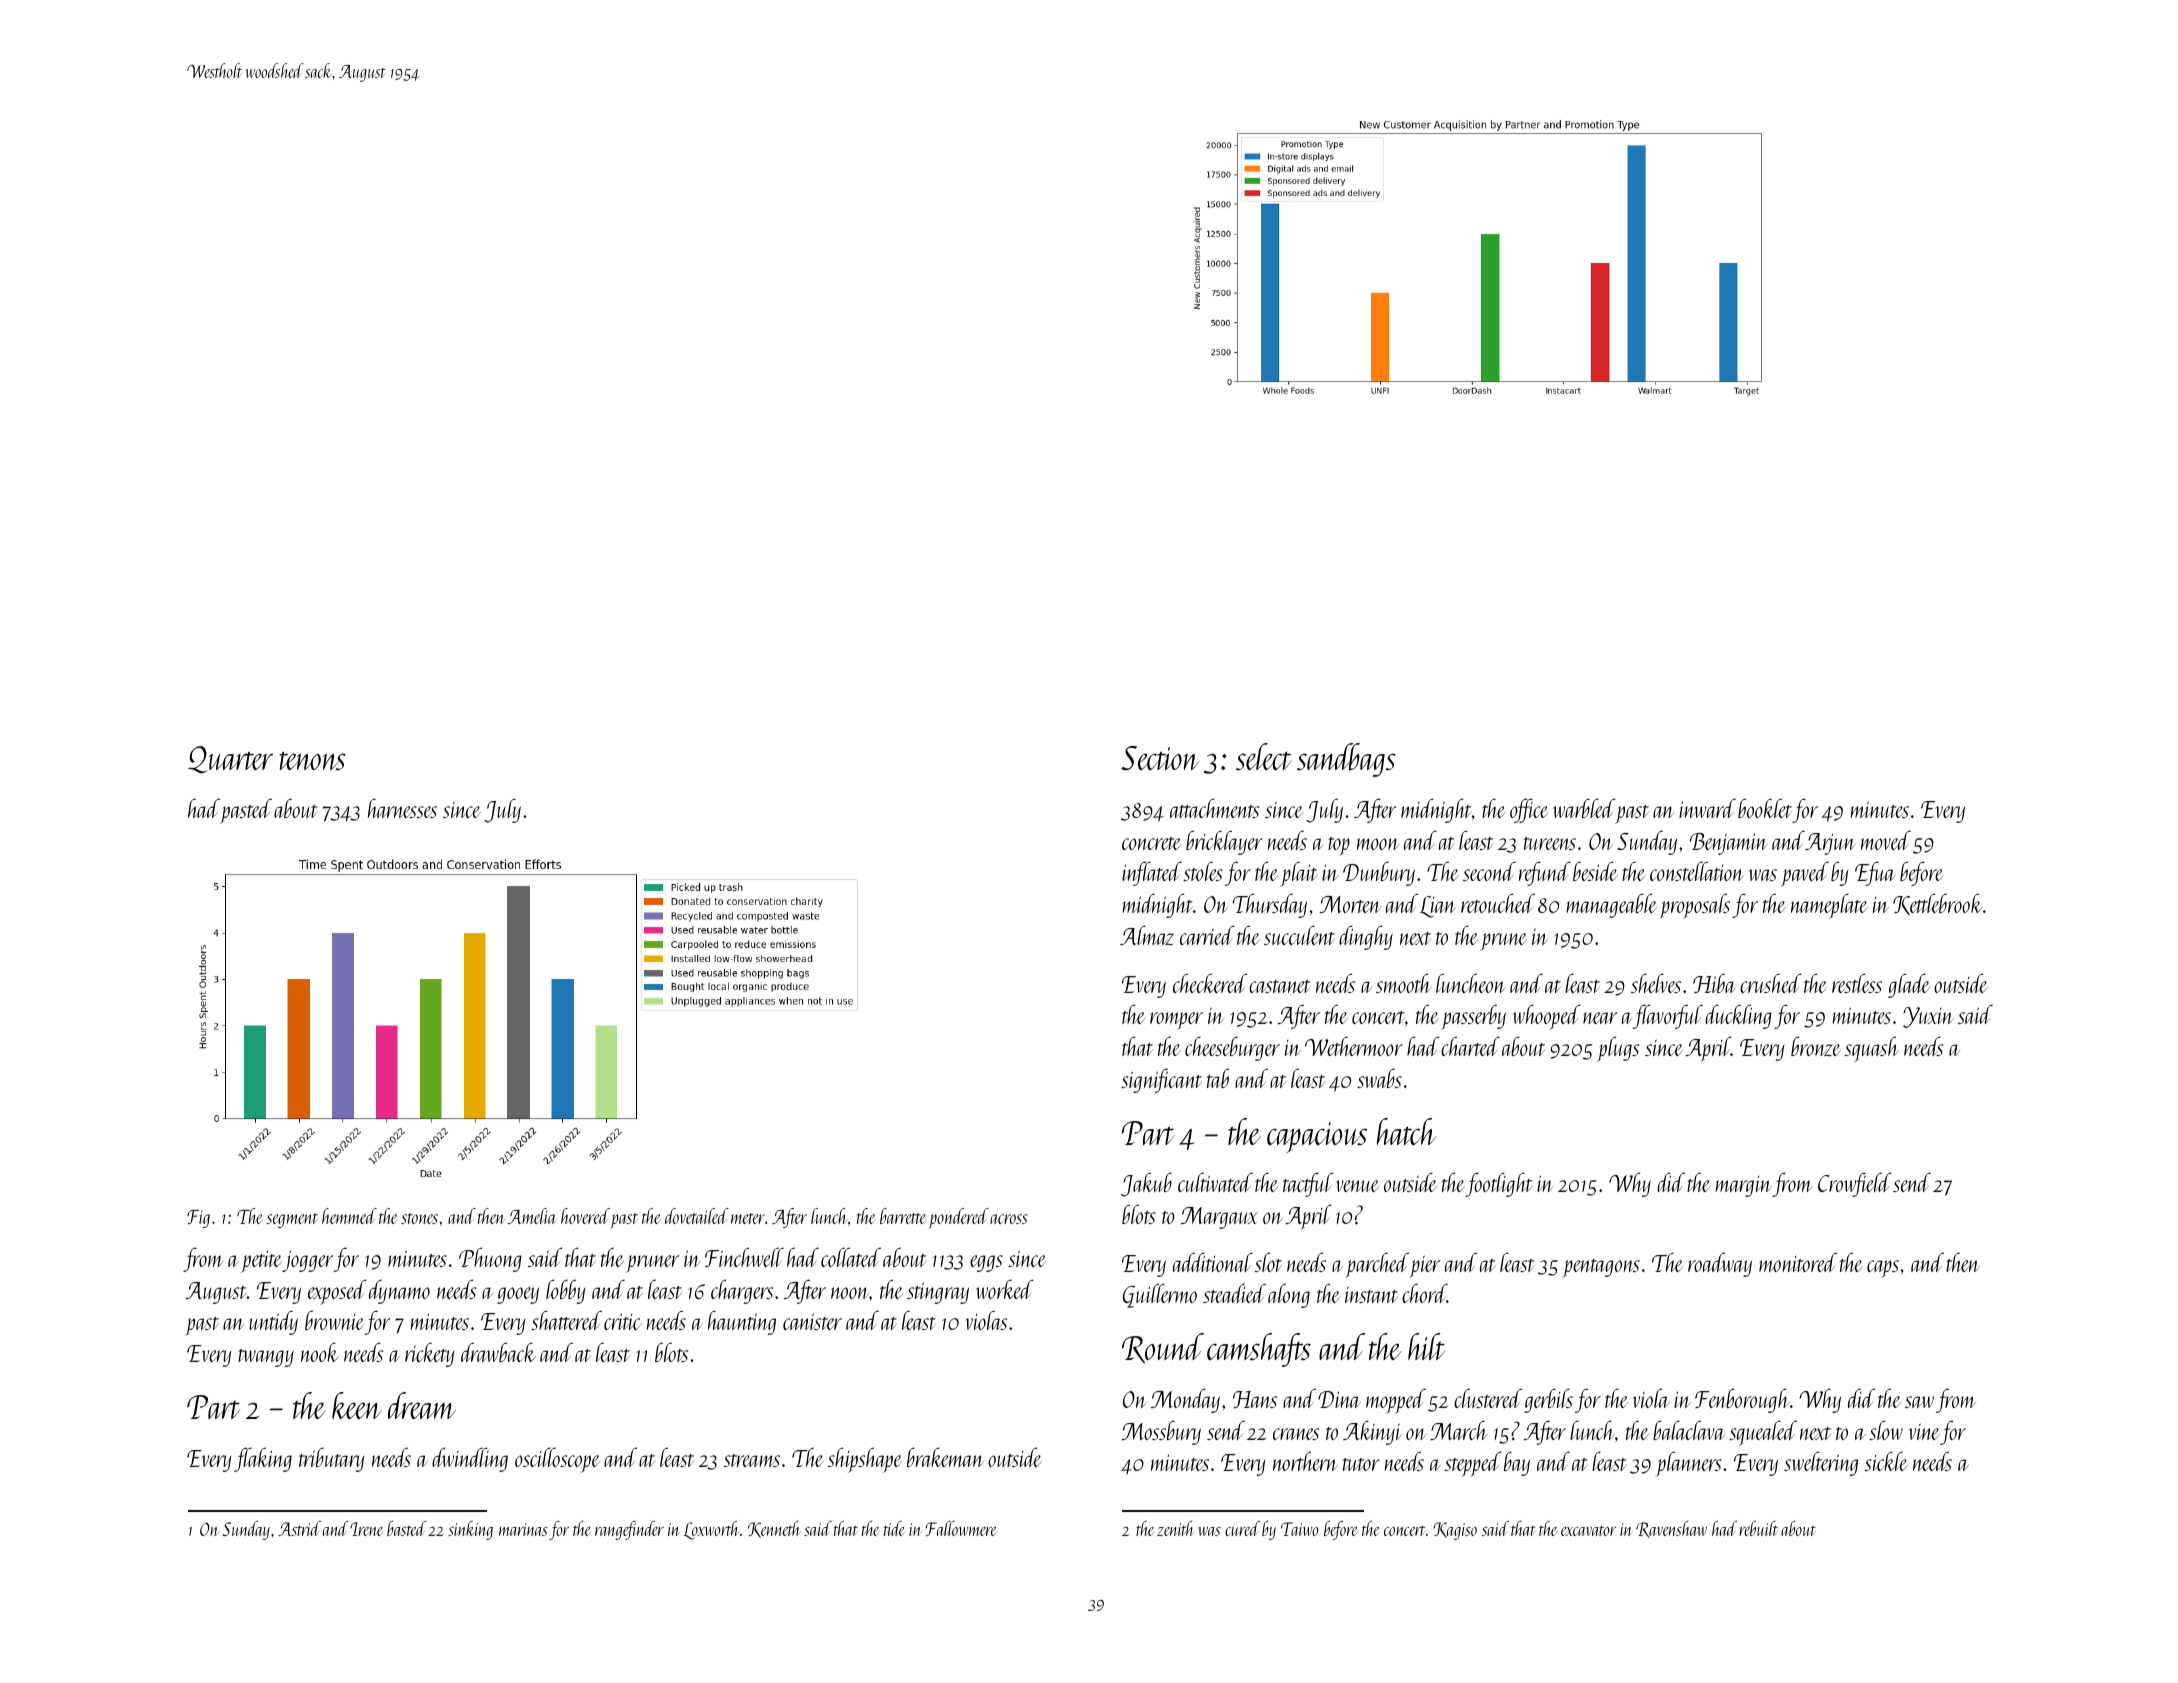  I want to click on margin, so click(1743, 1186).
